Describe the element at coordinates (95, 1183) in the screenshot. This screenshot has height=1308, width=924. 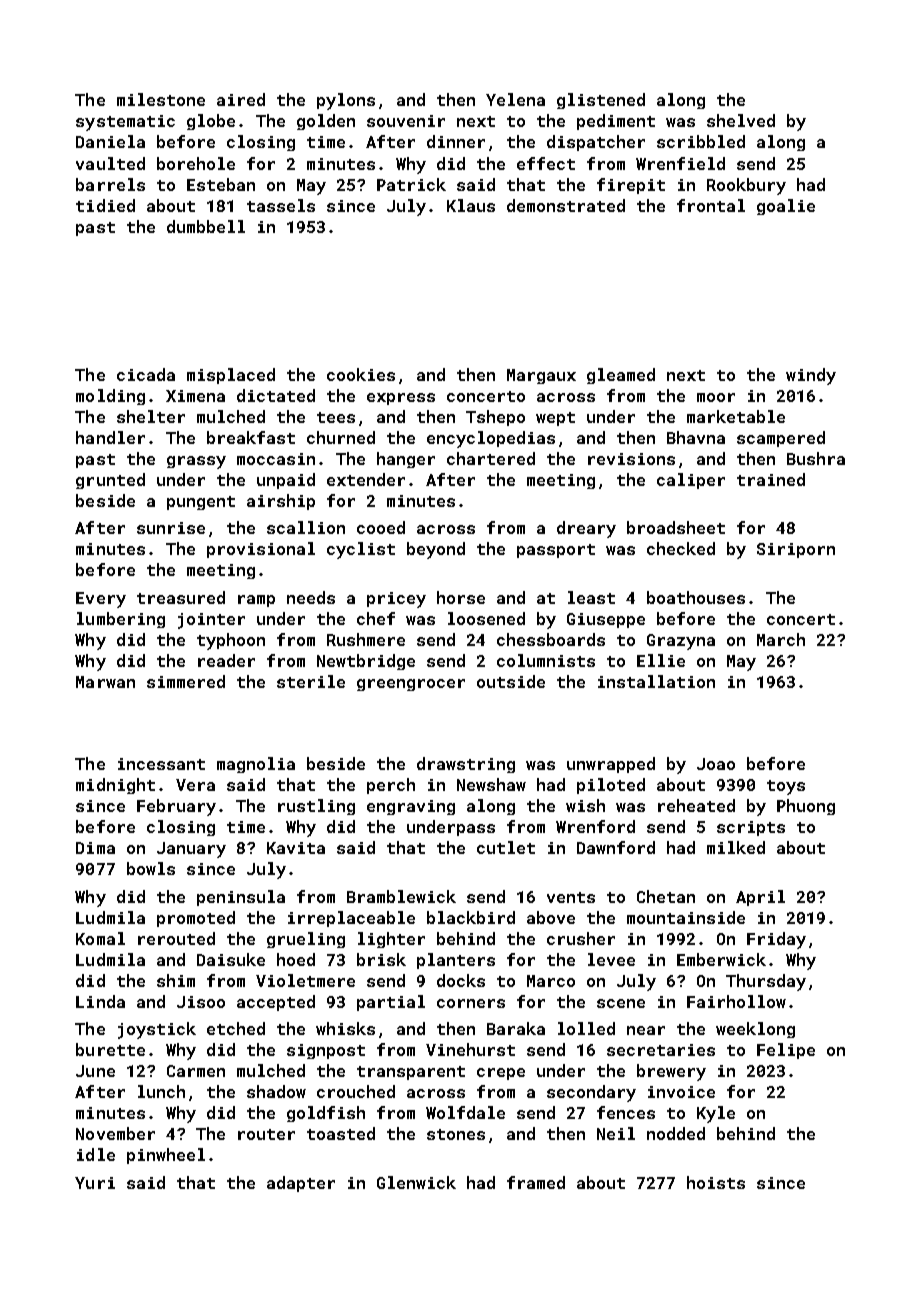
I see `Yuri` at that location.
